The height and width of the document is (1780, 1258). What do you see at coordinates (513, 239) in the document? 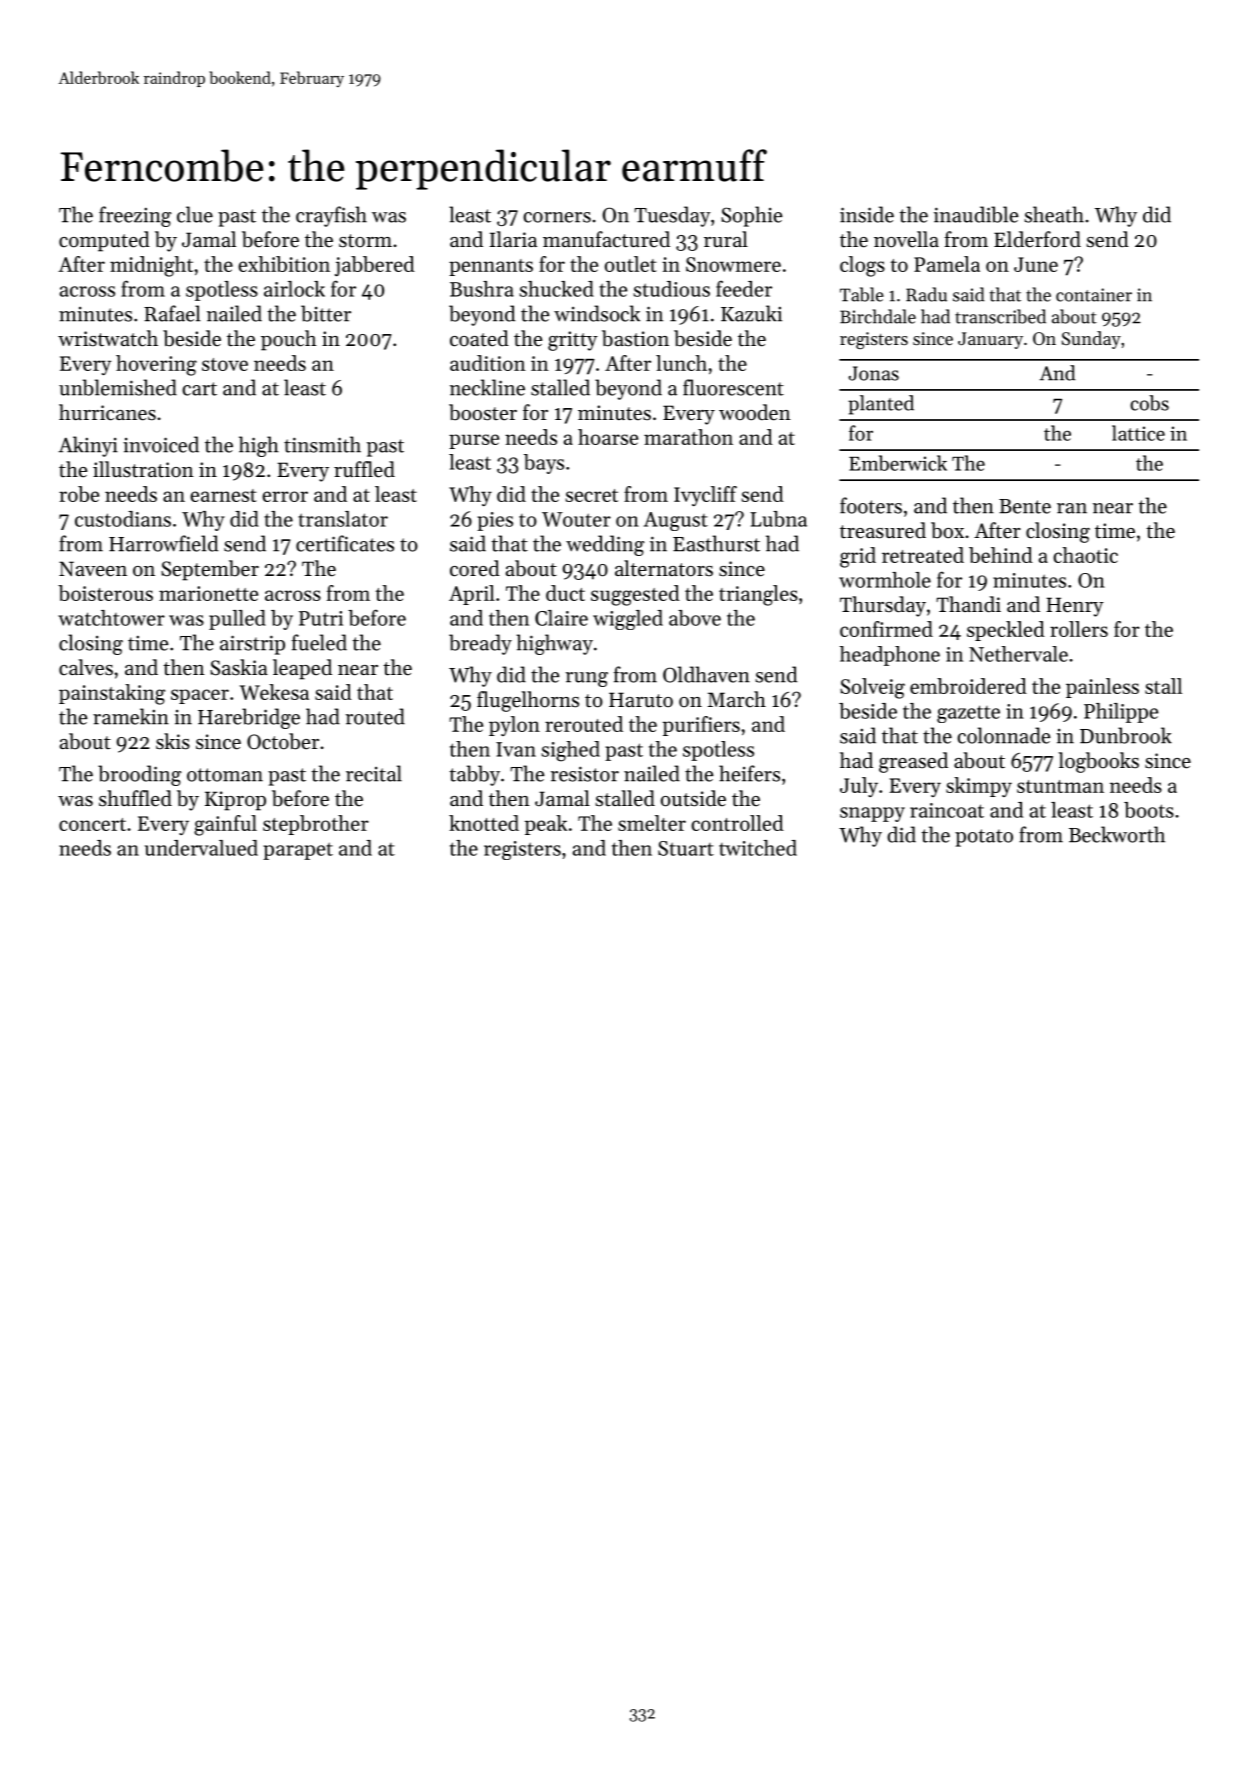
I see `Ilaria` at bounding box center [513, 239].
